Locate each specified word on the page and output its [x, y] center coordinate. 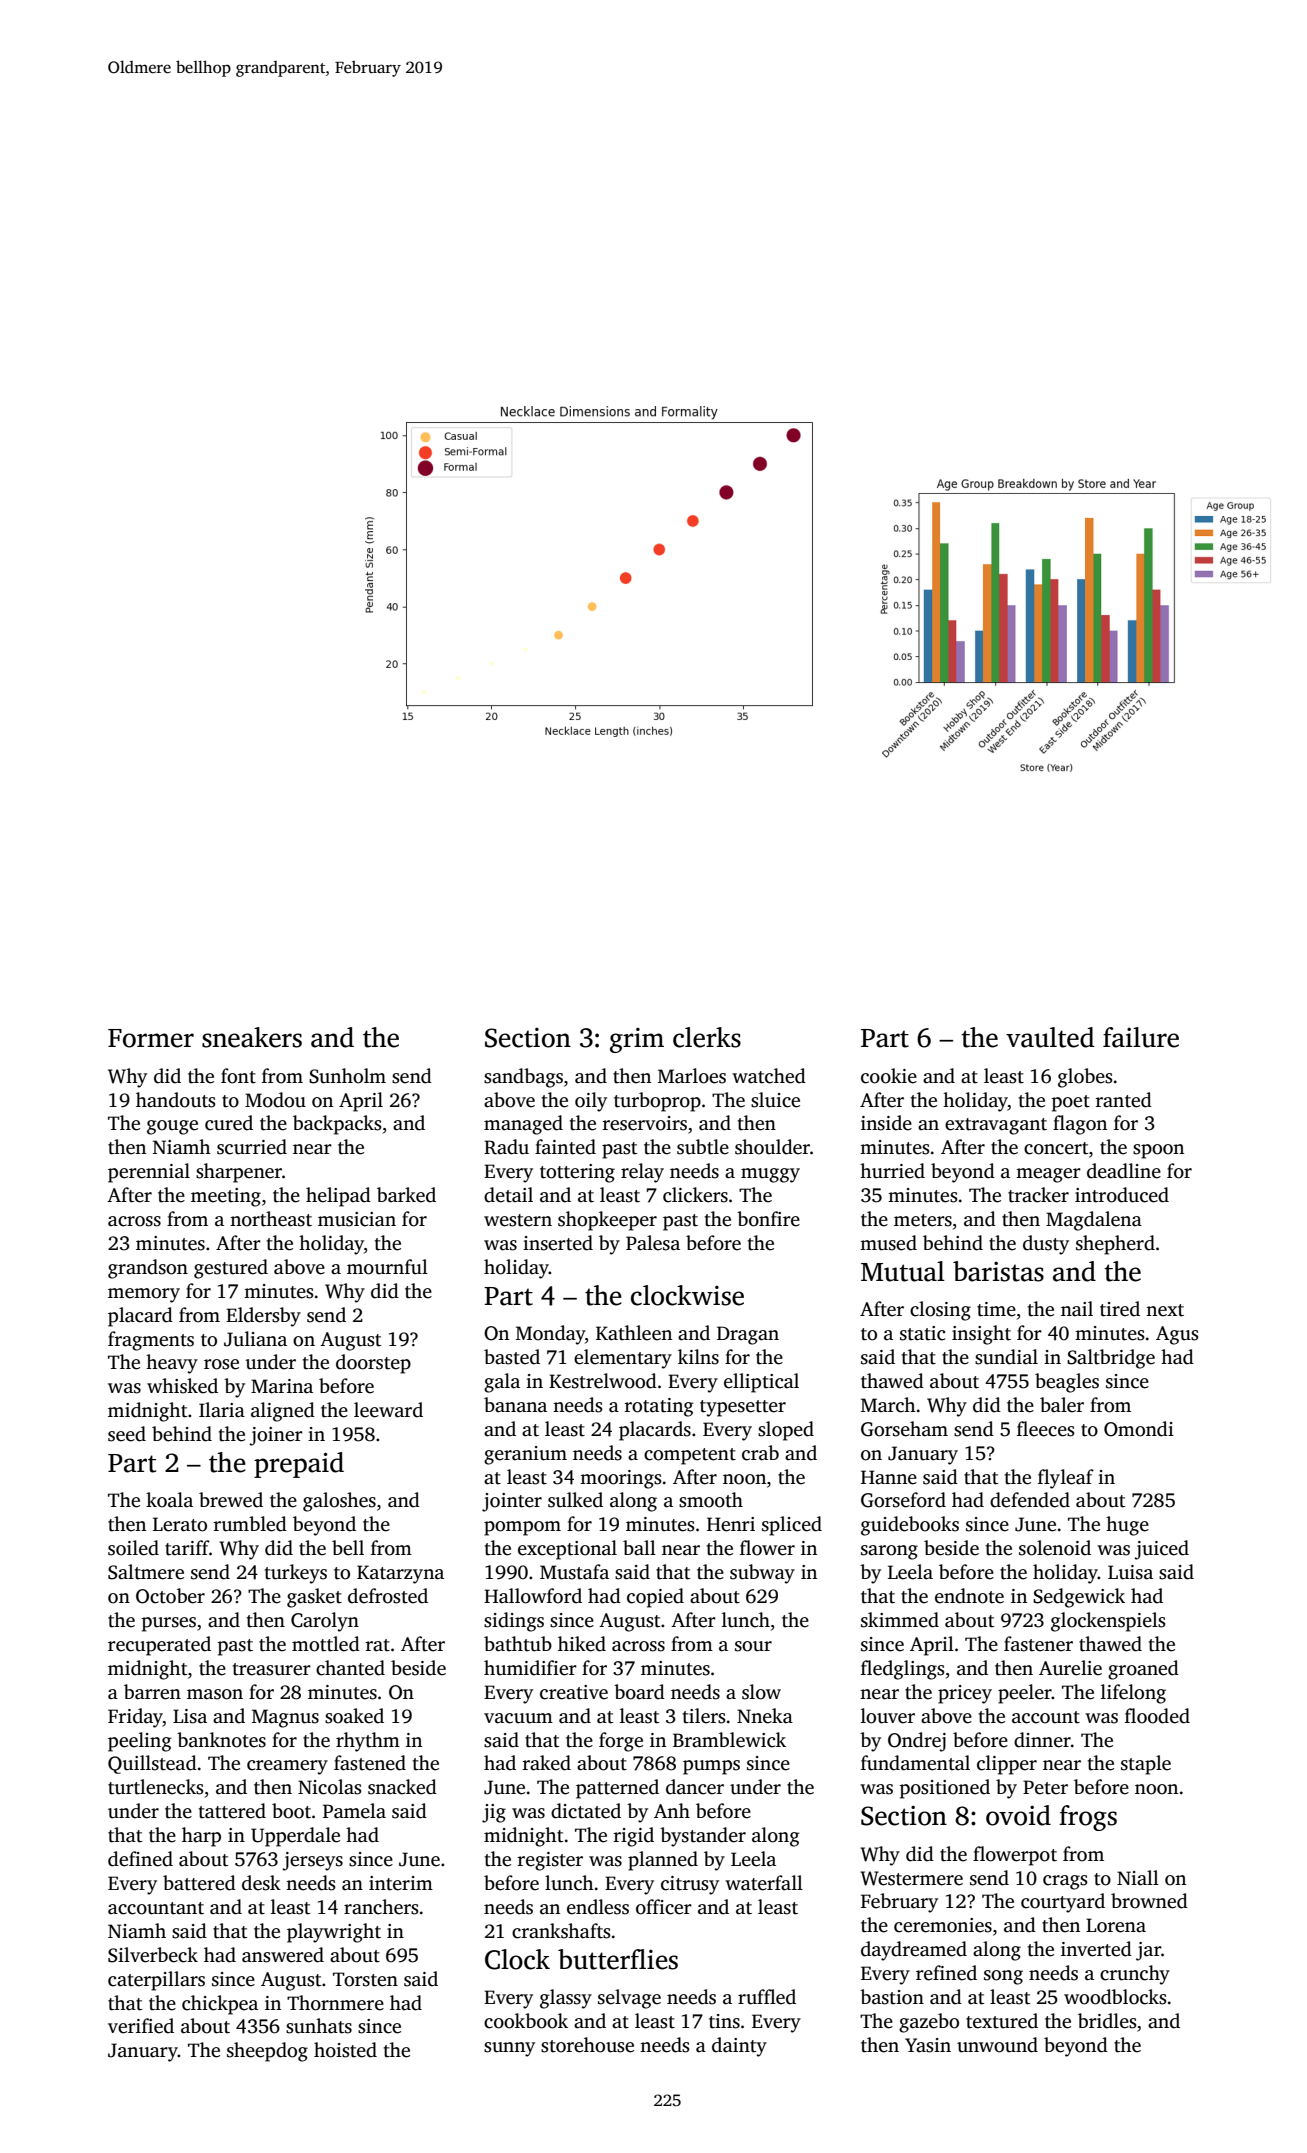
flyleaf [1066, 1479]
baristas [998, 1271]
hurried [892, 1171]
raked [547, 1763]
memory [144, 1295]
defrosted [388, 1596]
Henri [731, 1524]
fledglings [902, 1670]
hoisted [345, 2050]
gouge [172, 1127]
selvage [629, 1999]
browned [1149, 1901]
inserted [558, 1243]
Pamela [354, 1811]
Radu [506, 1147]
